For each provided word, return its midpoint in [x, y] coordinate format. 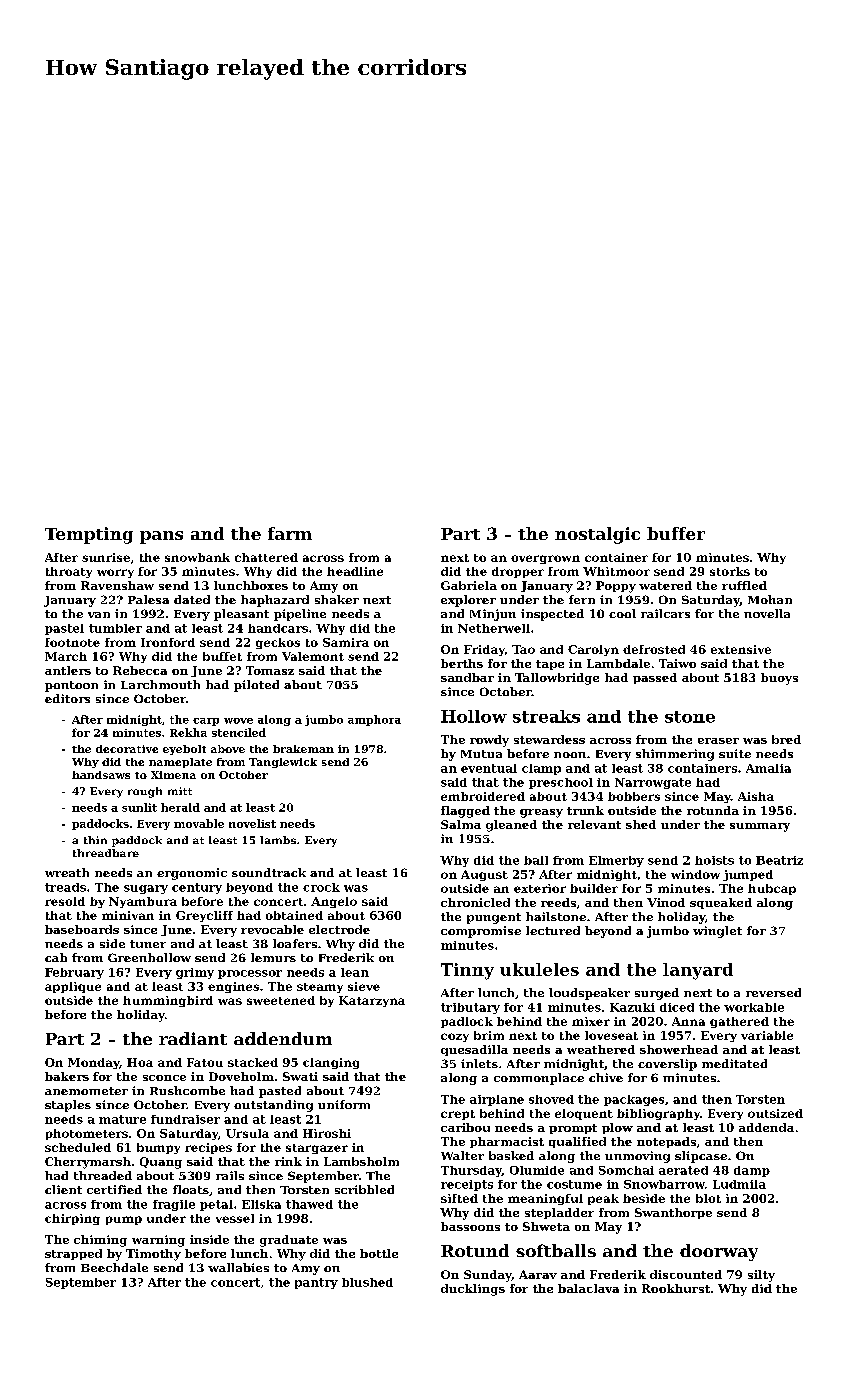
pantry [316, 1283]
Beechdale [114, 1267]
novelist [252, 823]
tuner [148, 944]
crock [321, 887]
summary [760, 827]
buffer [676, 533]
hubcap [772, 889]
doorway [719, 1252]
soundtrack [269, 872]
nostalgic [597, 535]
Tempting [89, 535]
